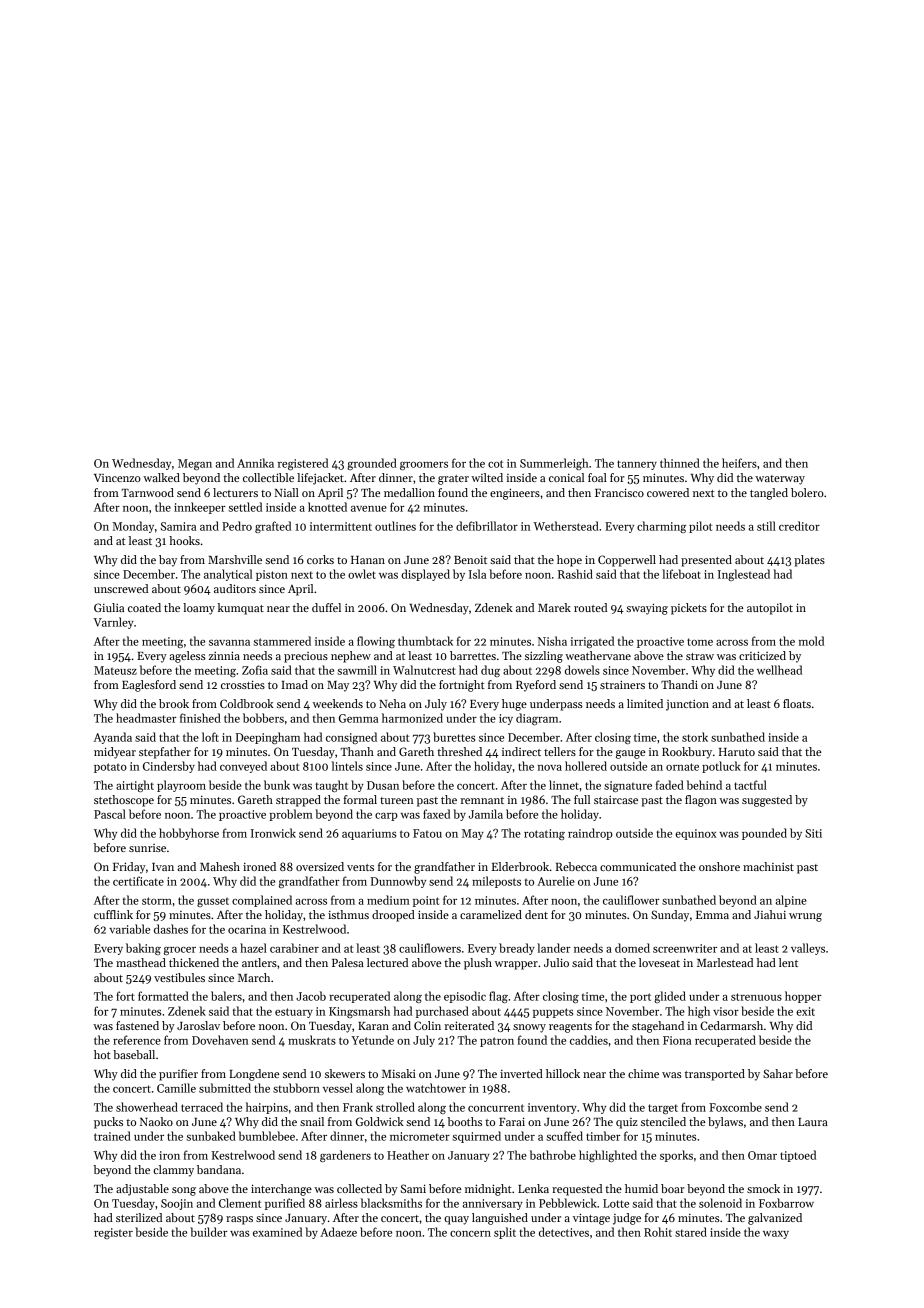  What do you see at coordinates (117, 478) in the screenshot?
I see `Vincenzo` at bounding box center [117, 478].
